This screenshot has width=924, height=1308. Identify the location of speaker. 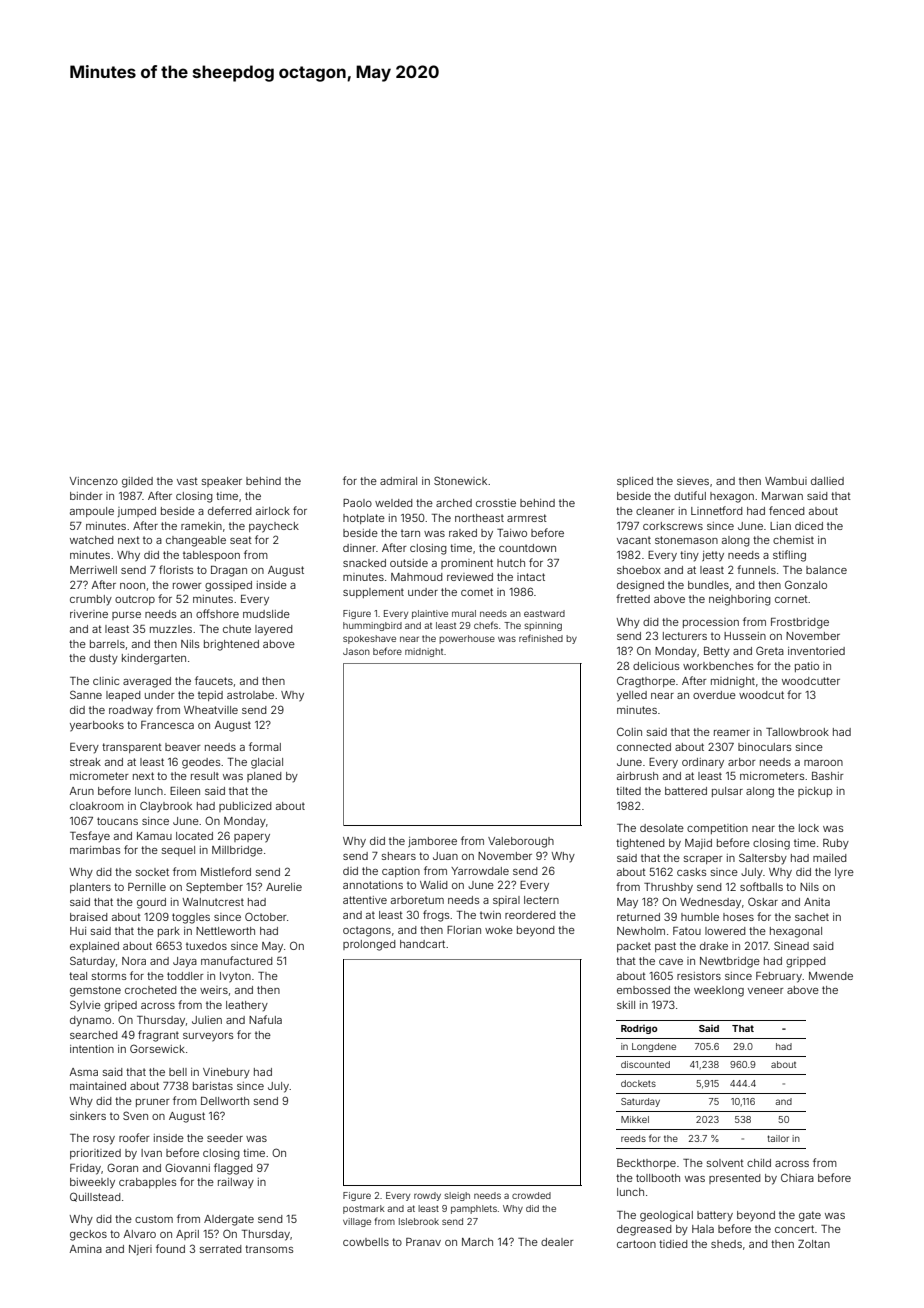
(222, 482).
